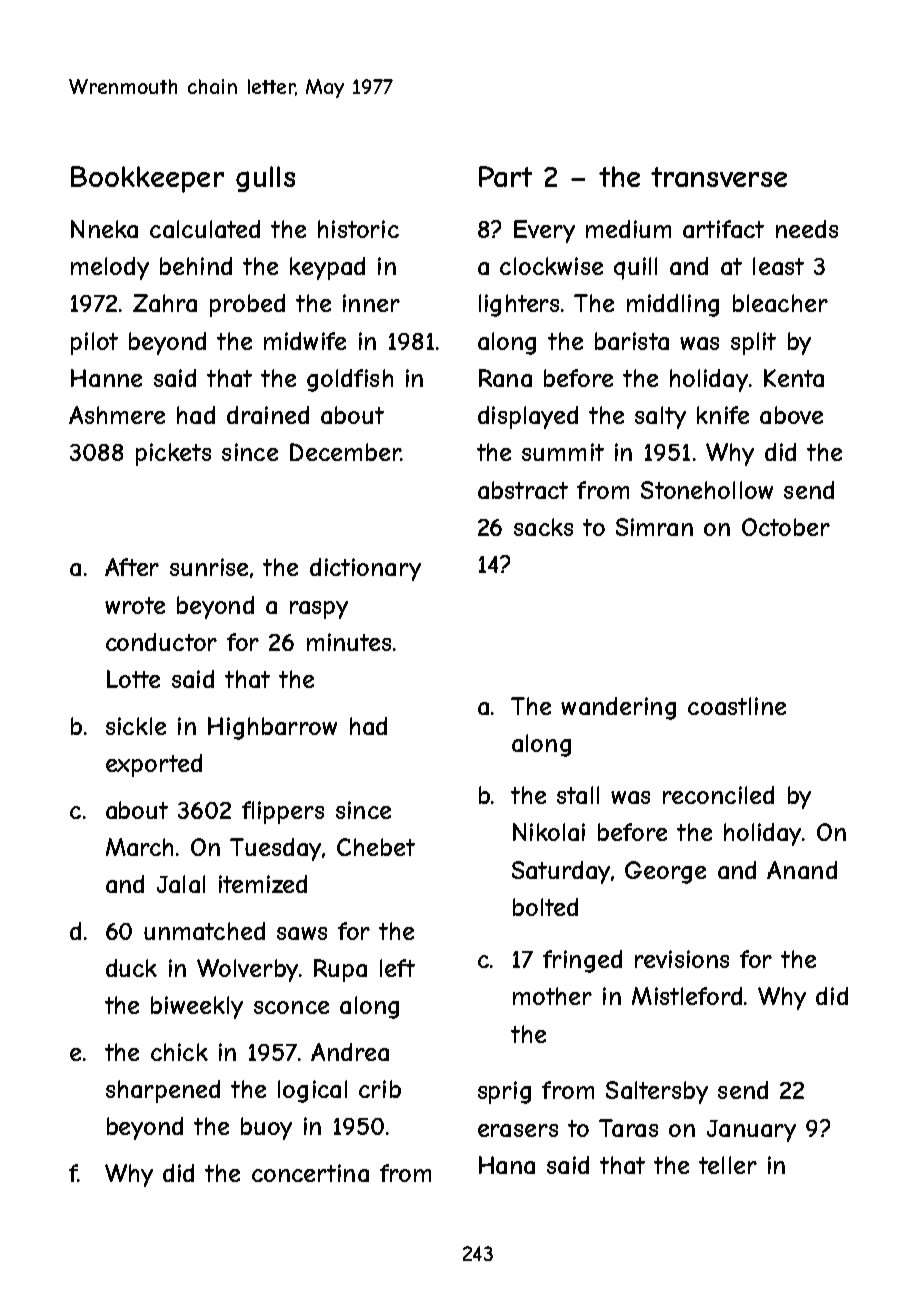 Image resolution: width=924 pixels, height=1311 pixels. What do you see at coordinates (345, 452) in the image?
I see `December` at bounding box center [345, 452].
